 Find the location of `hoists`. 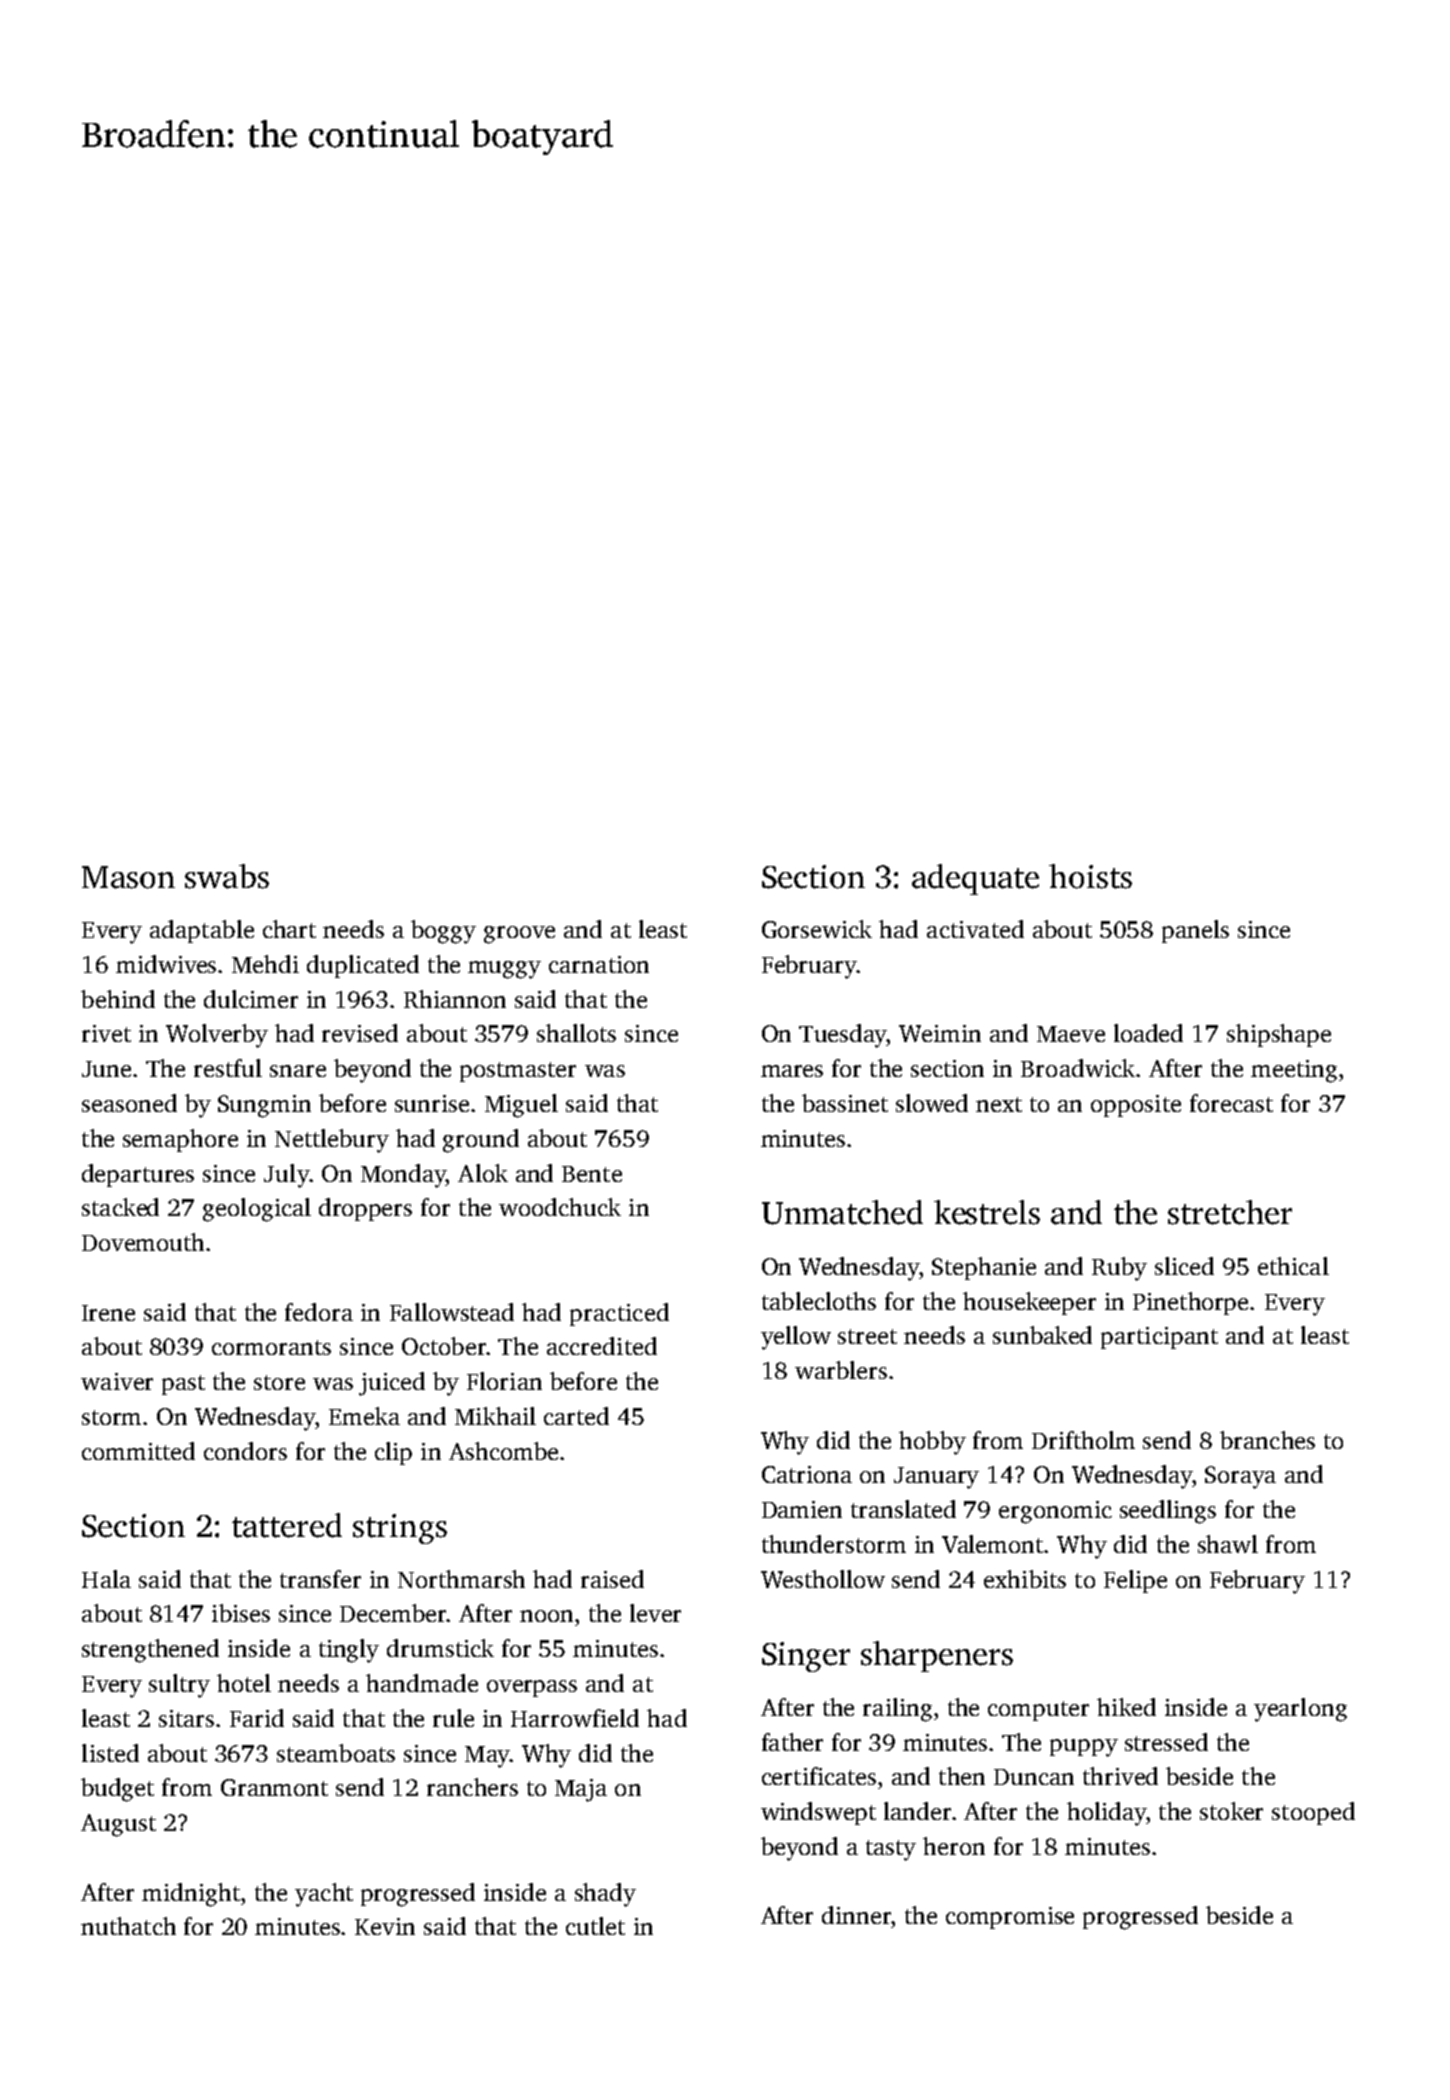

hoists is located at coordinates (1090, 876).
